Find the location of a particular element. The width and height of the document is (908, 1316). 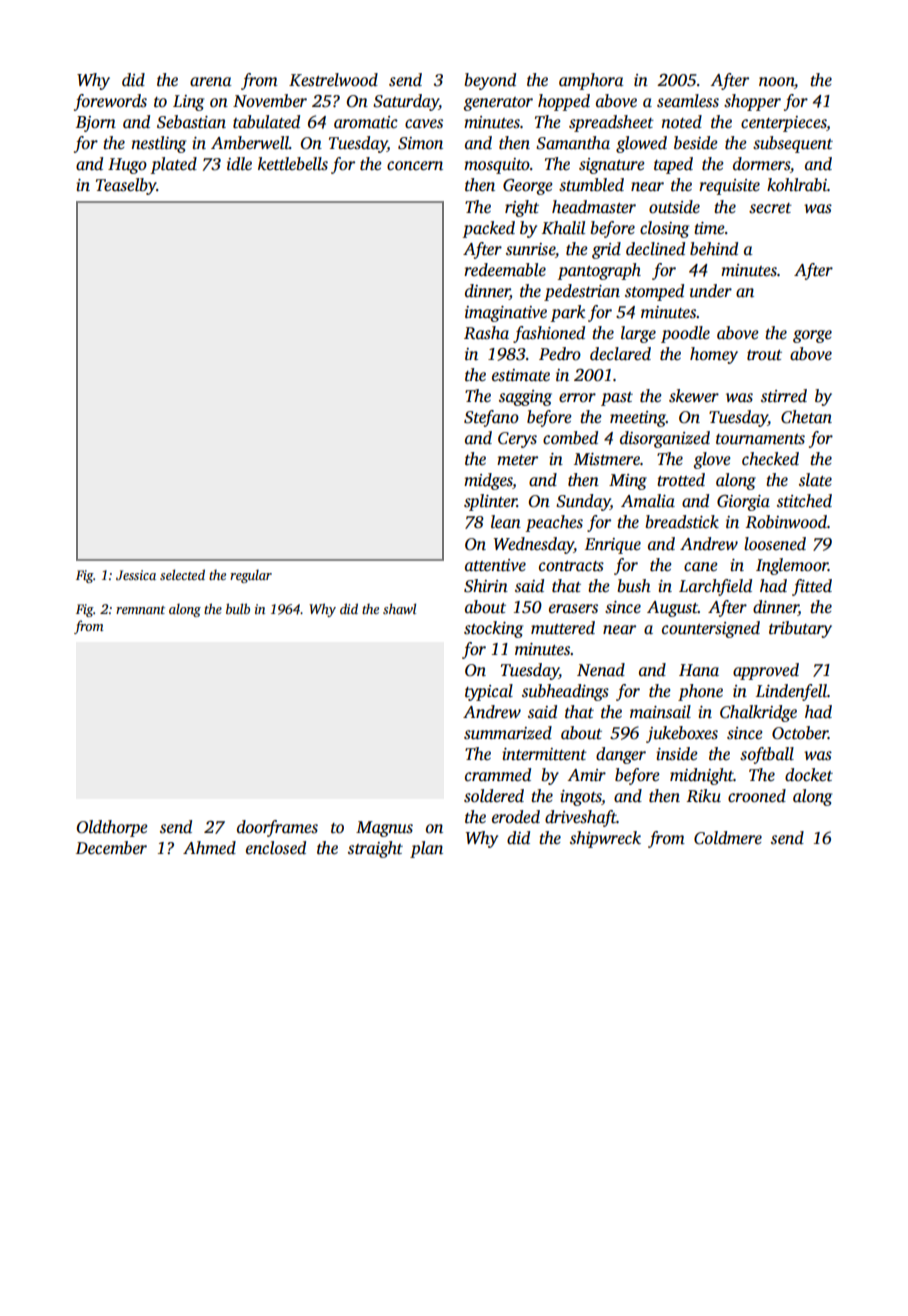

subsequent is located at coordinates (793, 144).
